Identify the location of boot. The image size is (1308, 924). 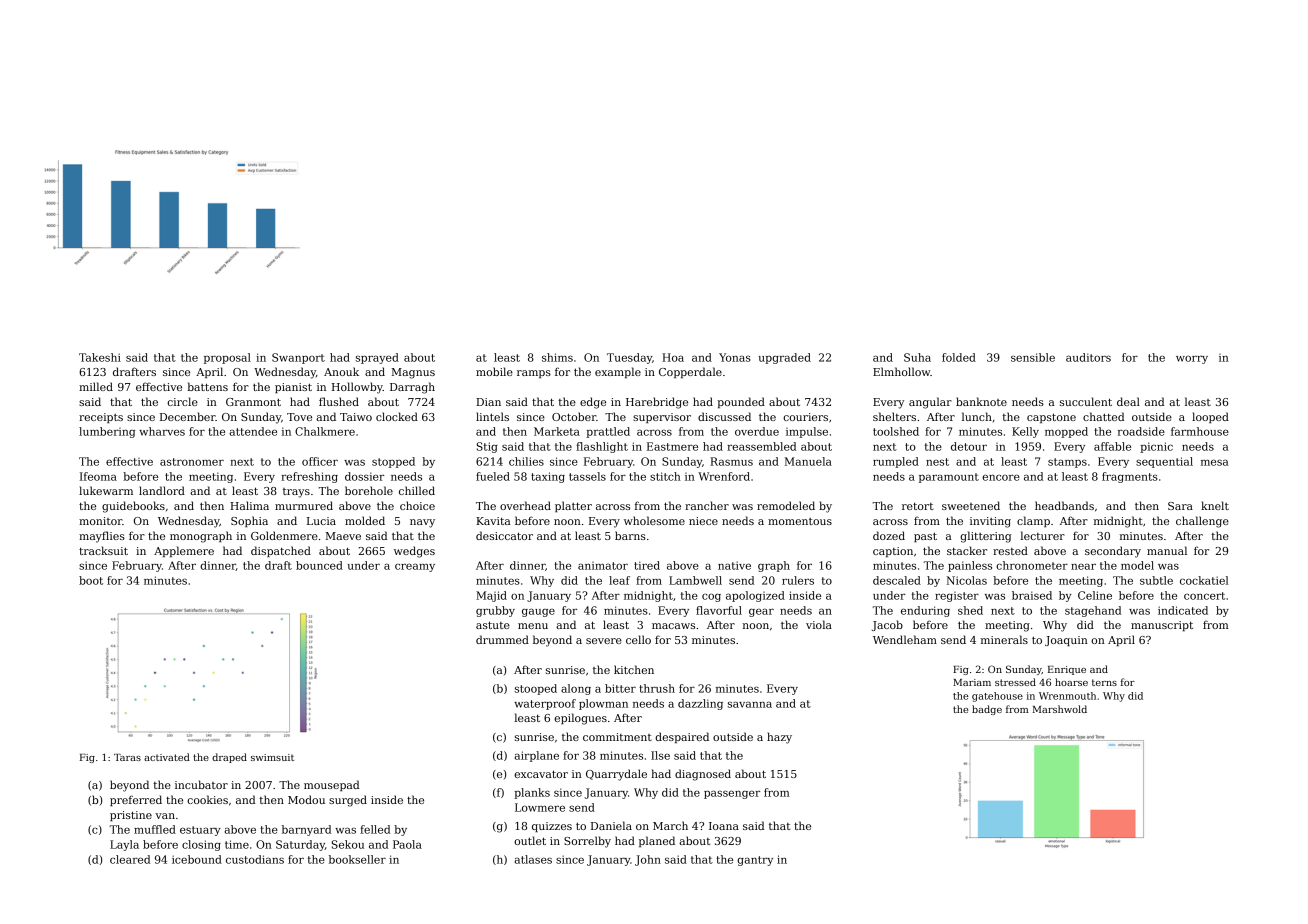
(91, 580).
